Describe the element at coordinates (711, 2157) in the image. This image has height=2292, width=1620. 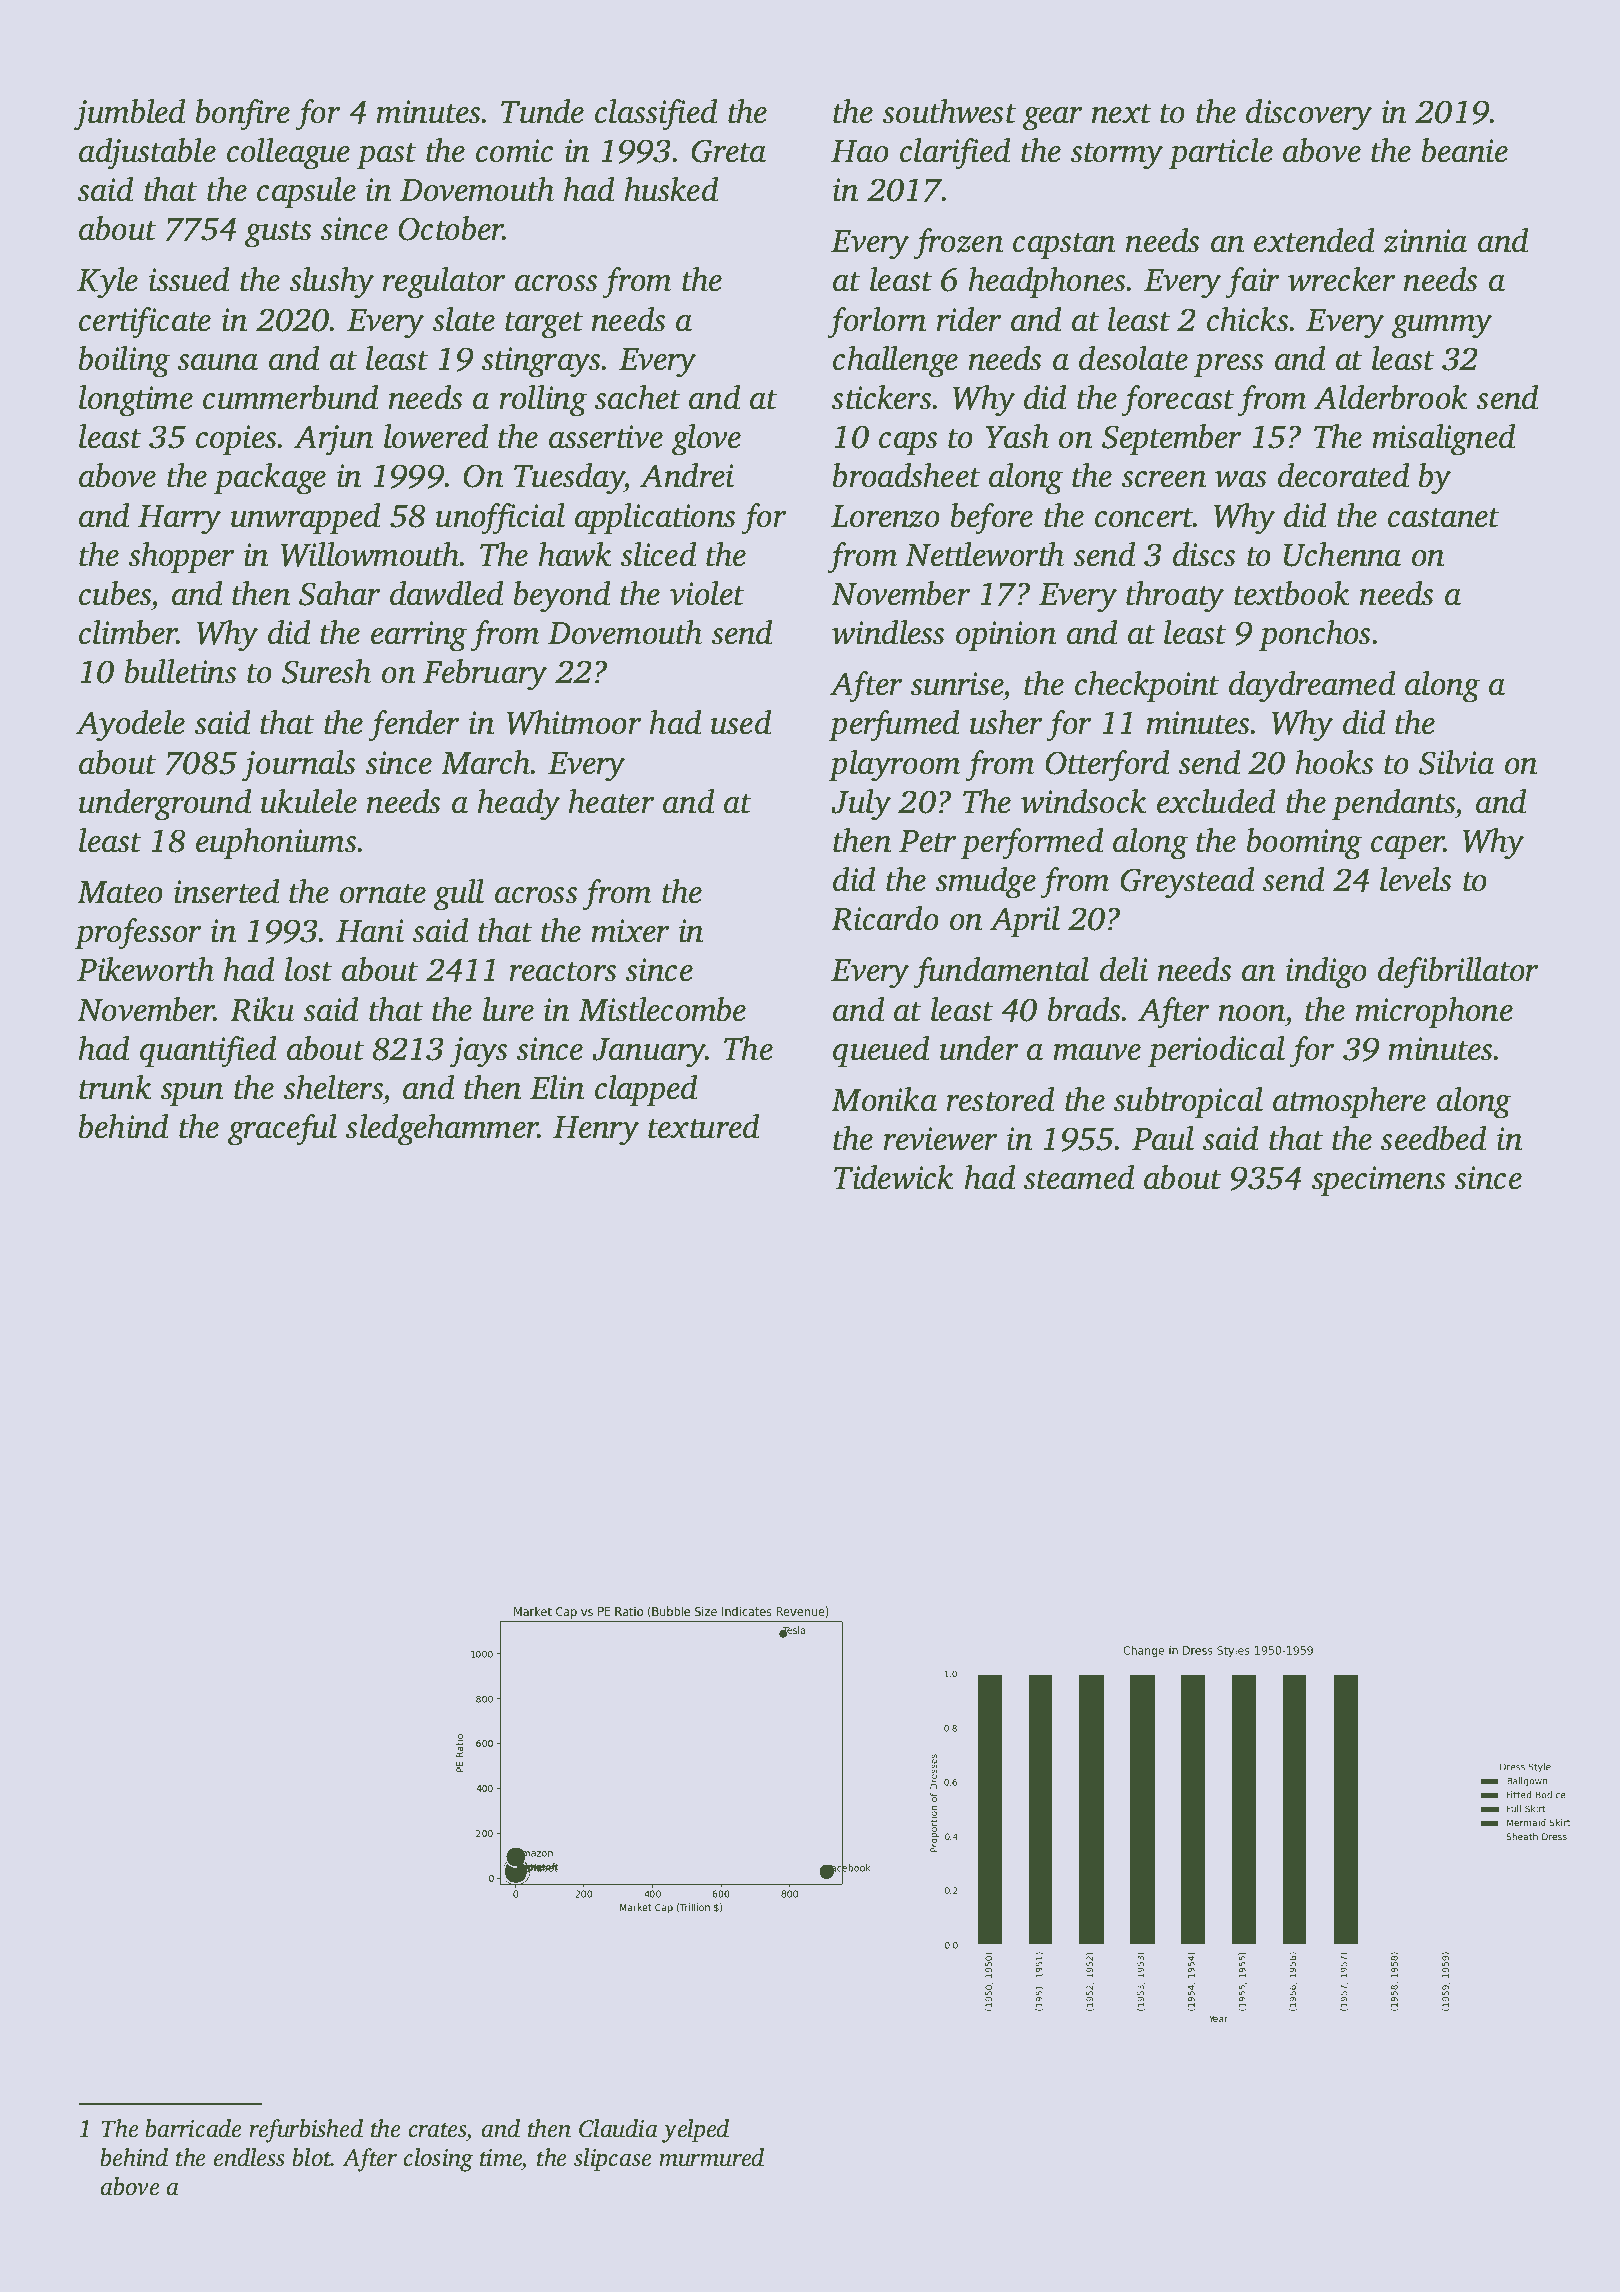
I see `murmured` at that location.
